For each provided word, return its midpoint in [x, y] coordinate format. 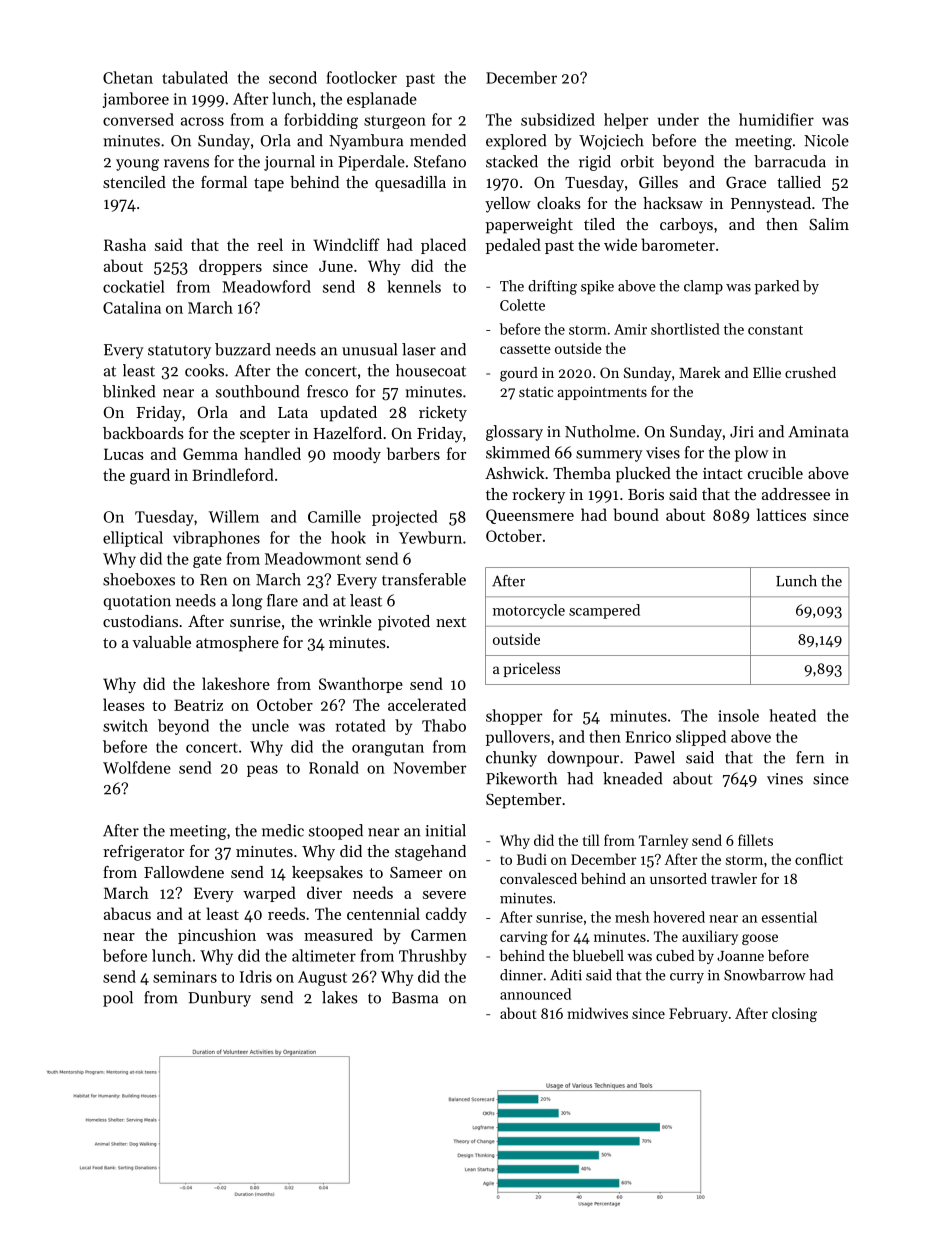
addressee [796, 494]
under [678, 119]
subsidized [558, 119]
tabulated [195, 77]
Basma [415, 998]
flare [282, 600]
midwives [598, 1013]
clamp [703, 287]
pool [118, 999]
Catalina [132, 307]
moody [357, 455]
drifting [552, 287]
